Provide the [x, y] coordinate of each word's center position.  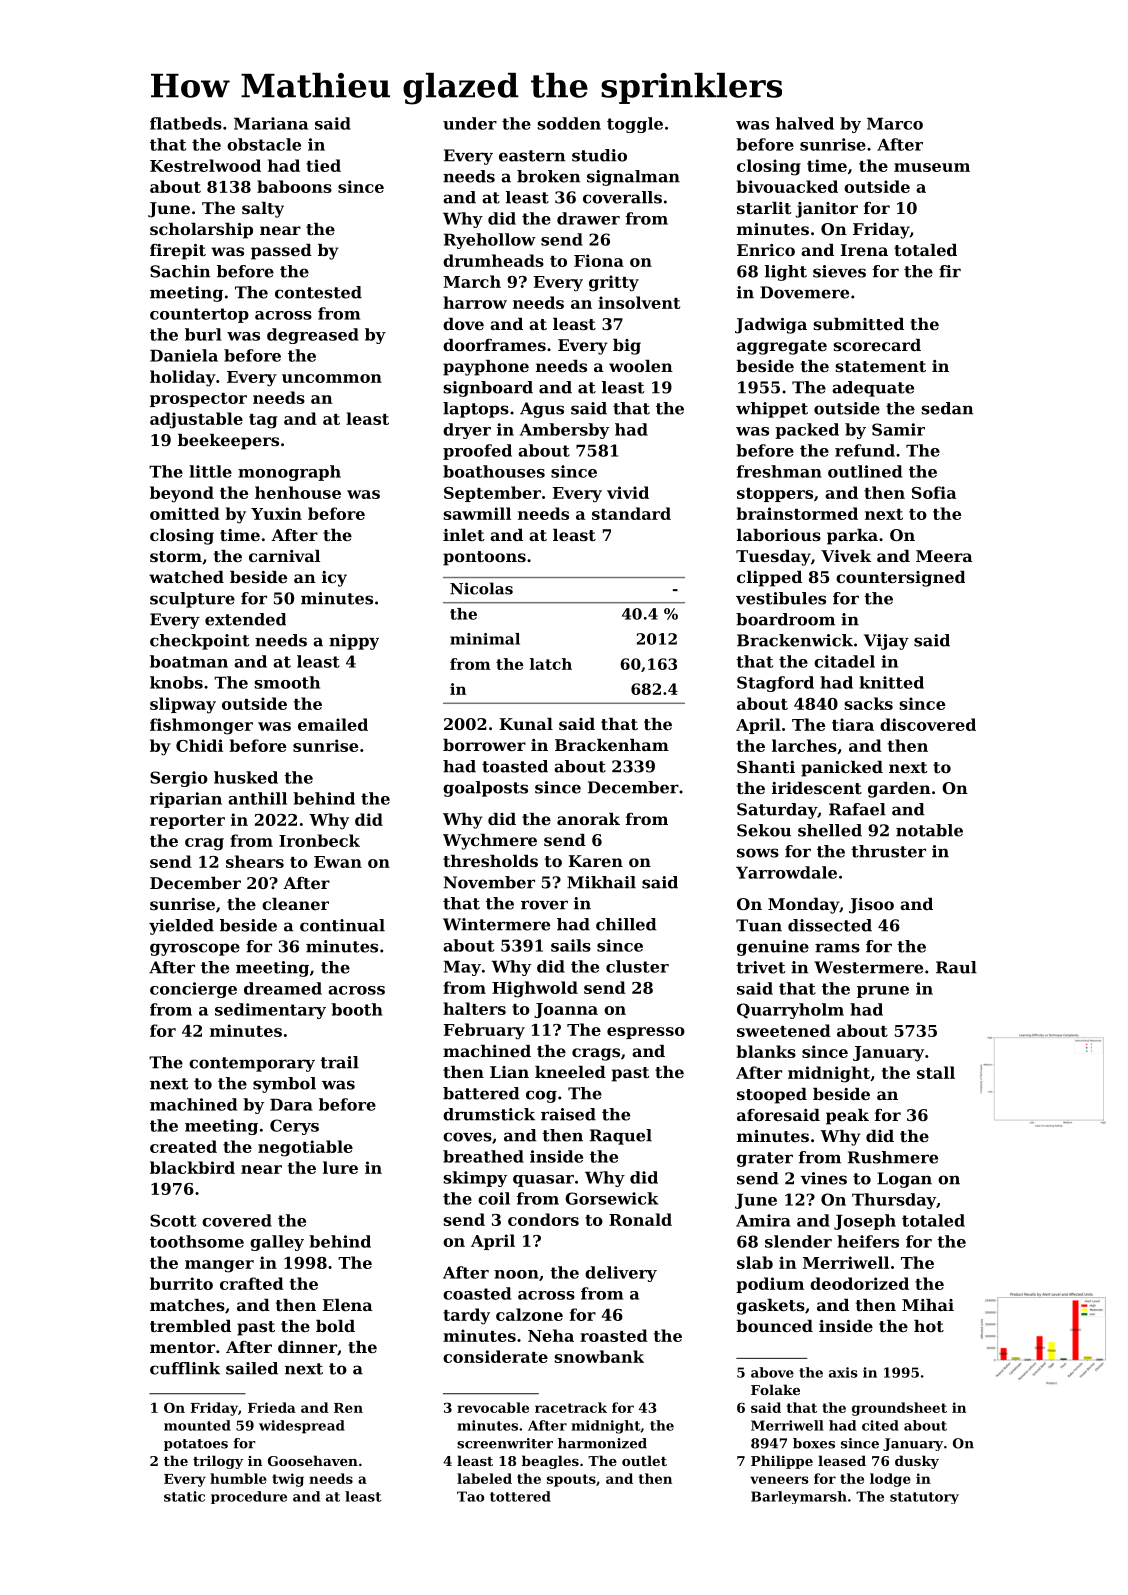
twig [288, 1480]
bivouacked [787, 186]
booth [357, 1009]
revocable [493, 1407]
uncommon [332, 378]
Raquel [621, 1137]
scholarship [201, 231]
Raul [956, 967]
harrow [475, 302]
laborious [779, 535]
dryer [467, 431]
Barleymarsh [799, 1497]
